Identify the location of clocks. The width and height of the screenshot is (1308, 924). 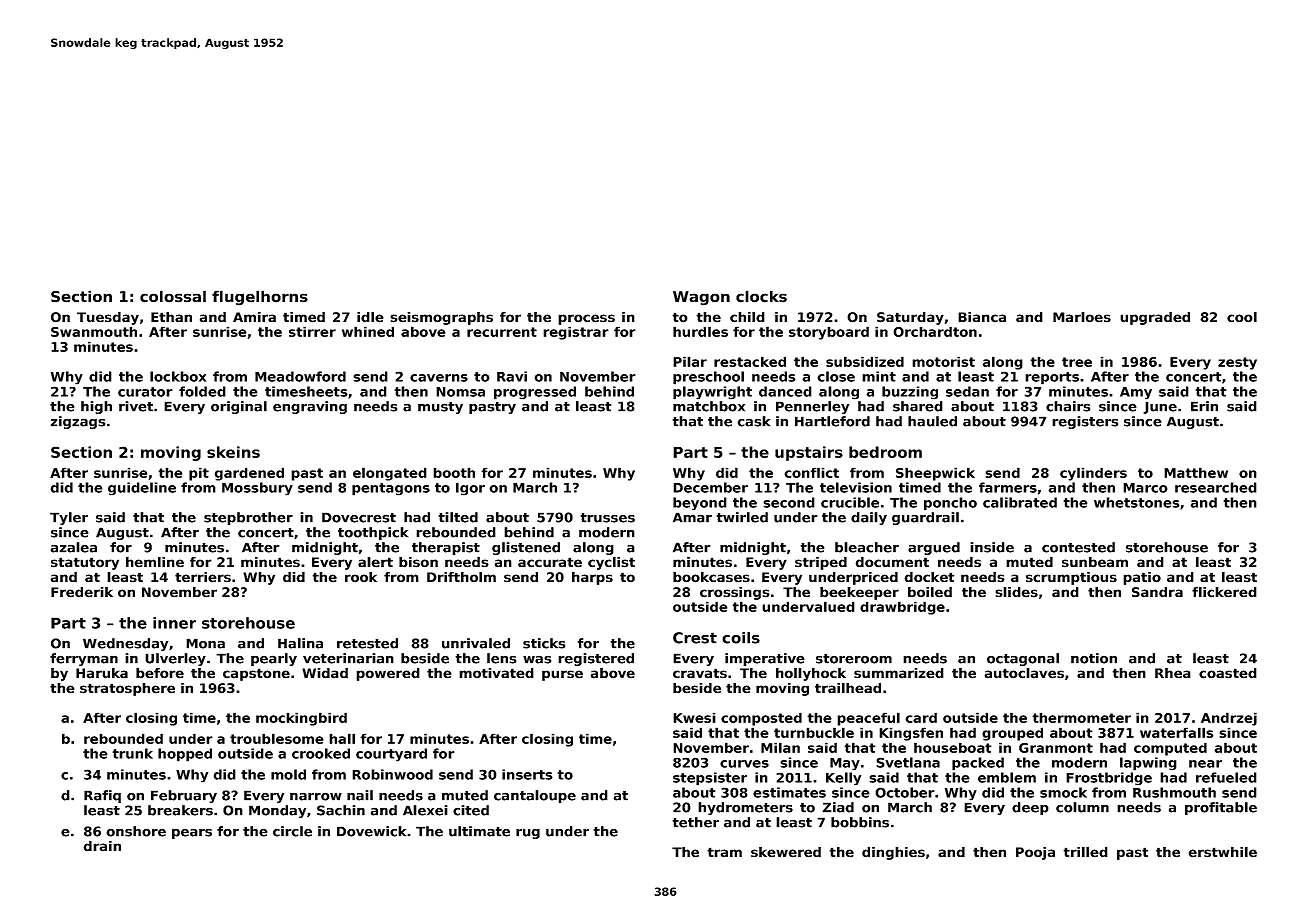
(761, 296).
